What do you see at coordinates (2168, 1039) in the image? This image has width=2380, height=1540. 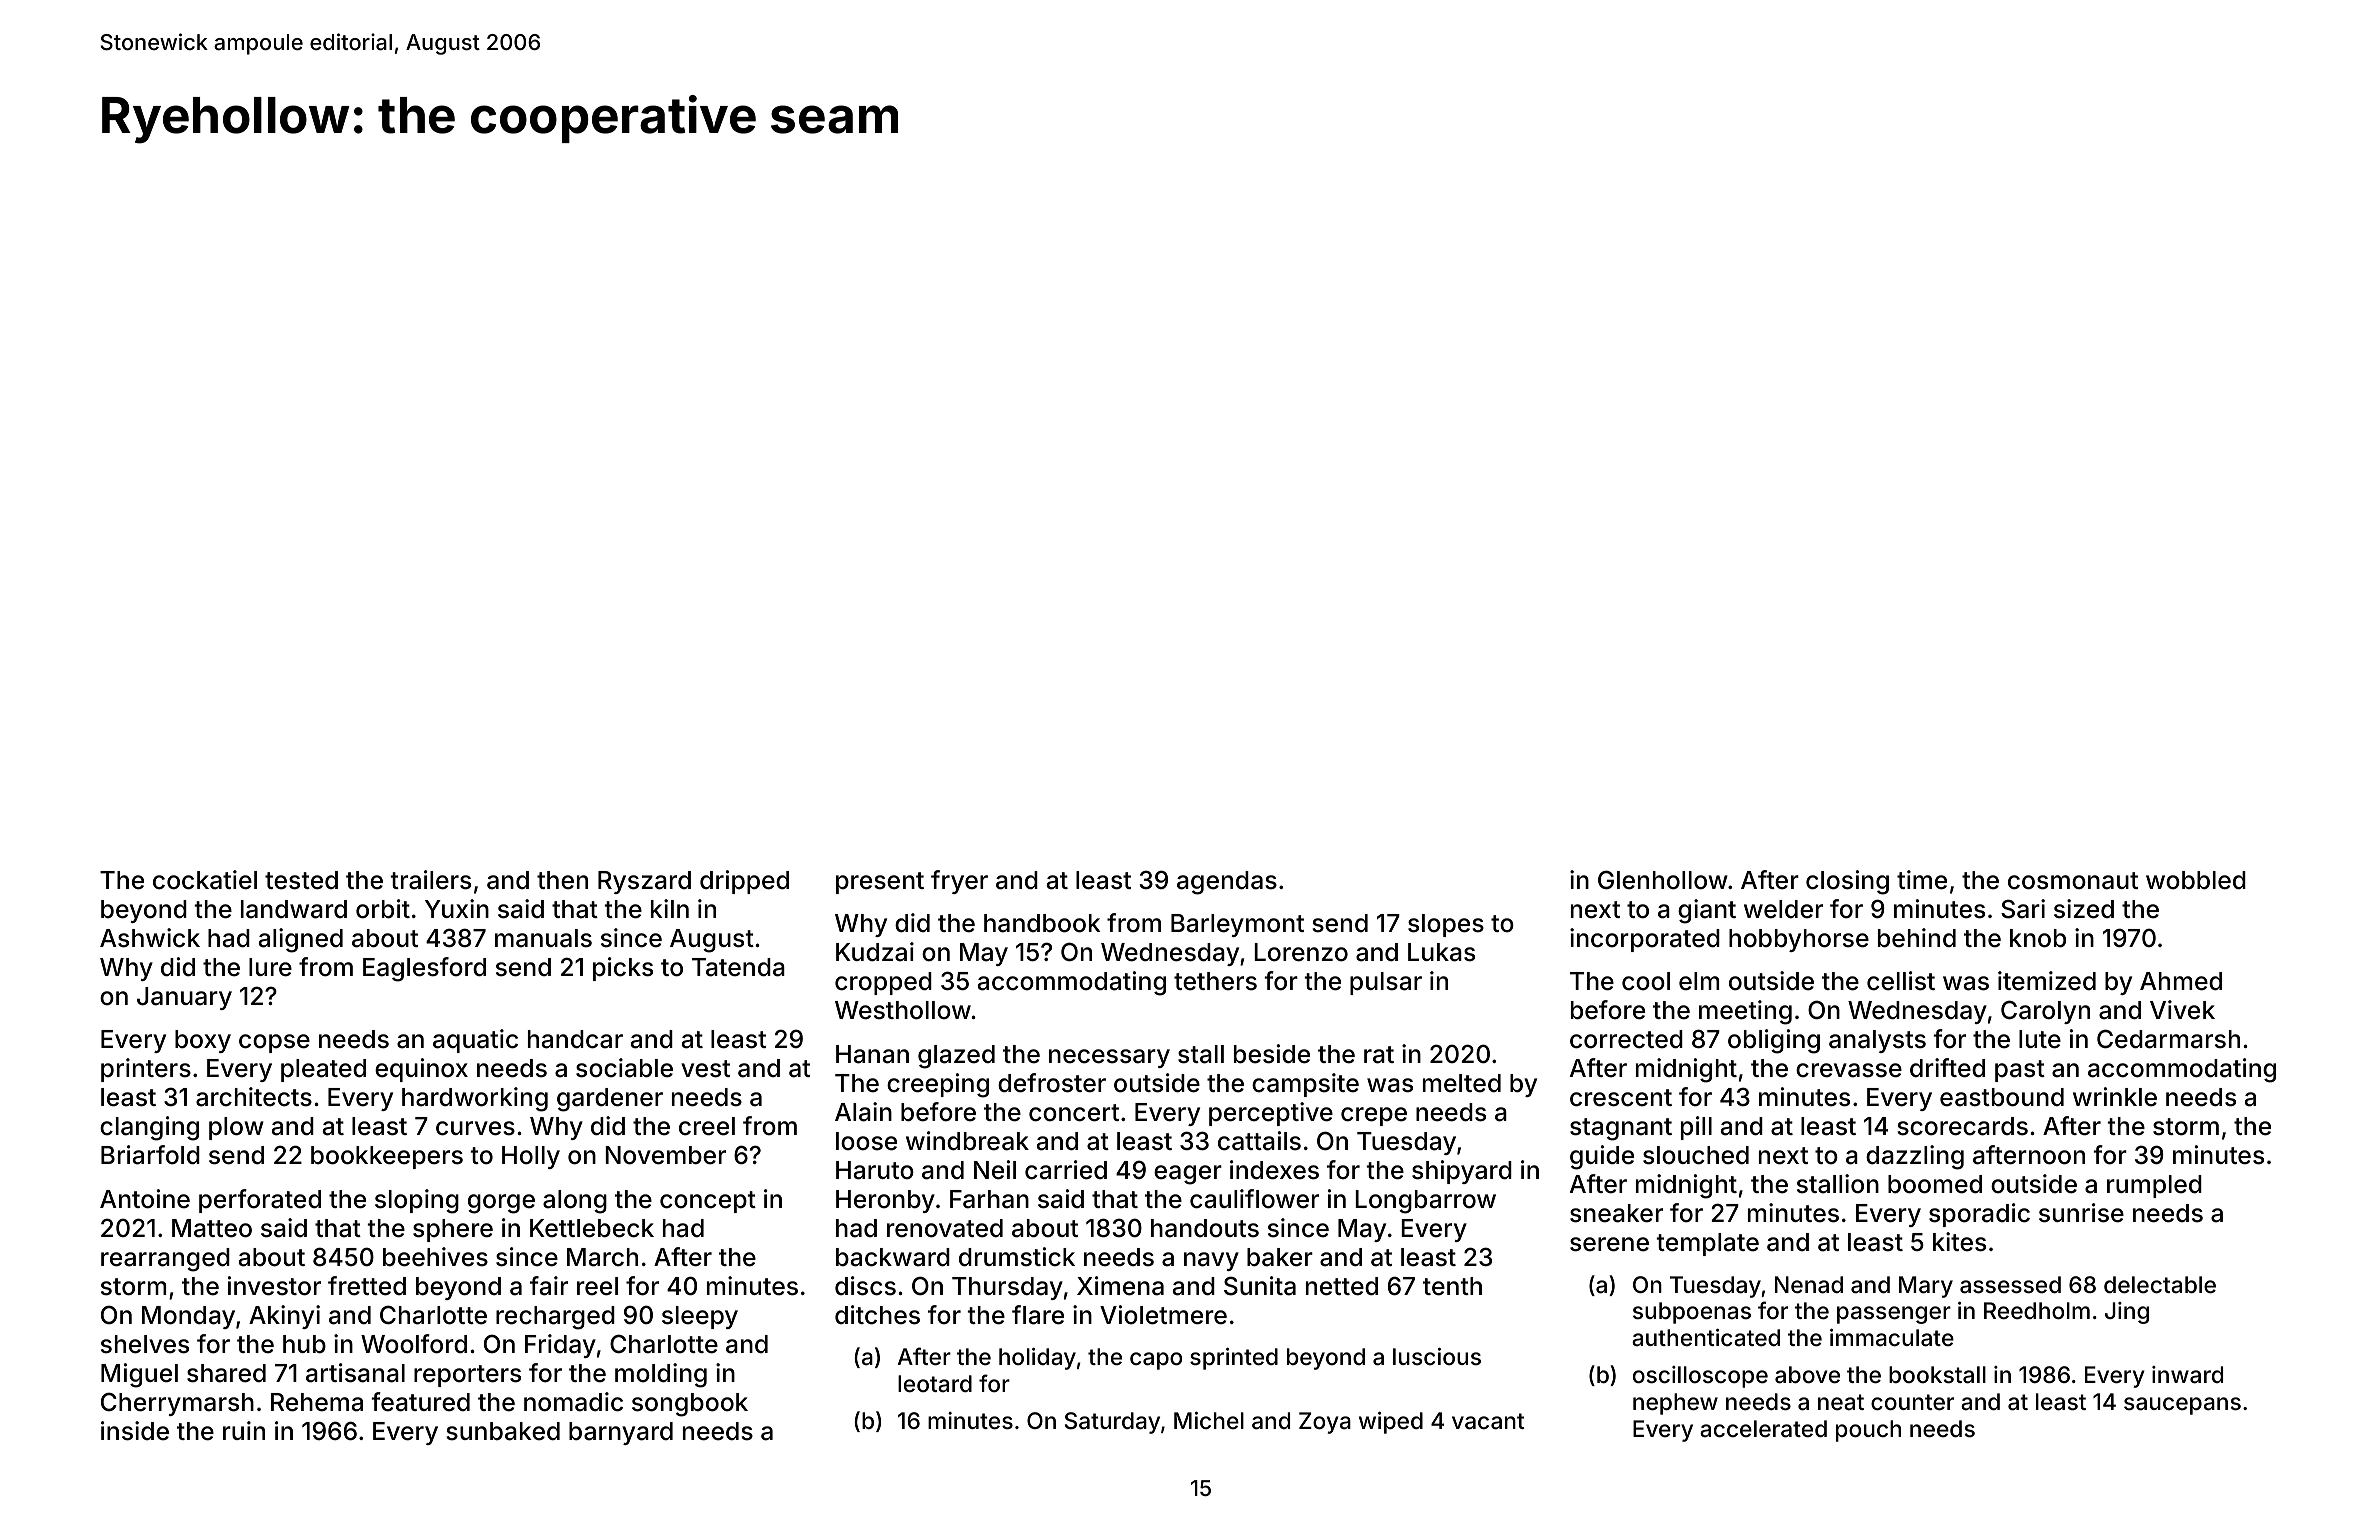 I see `Cedarmarsh` at bounding box center [2168, 1039].
